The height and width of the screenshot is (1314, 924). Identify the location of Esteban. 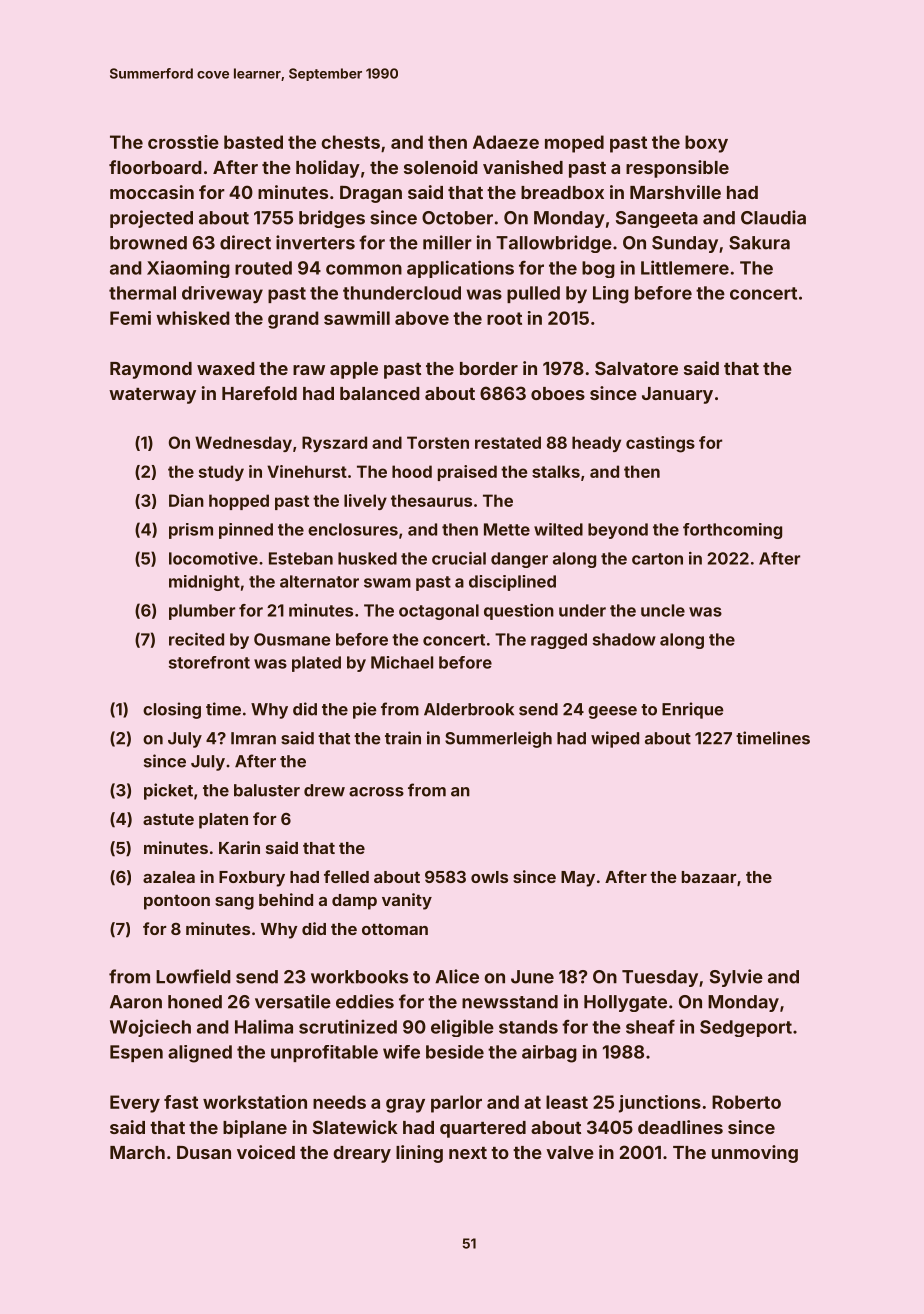
(301, 558).
